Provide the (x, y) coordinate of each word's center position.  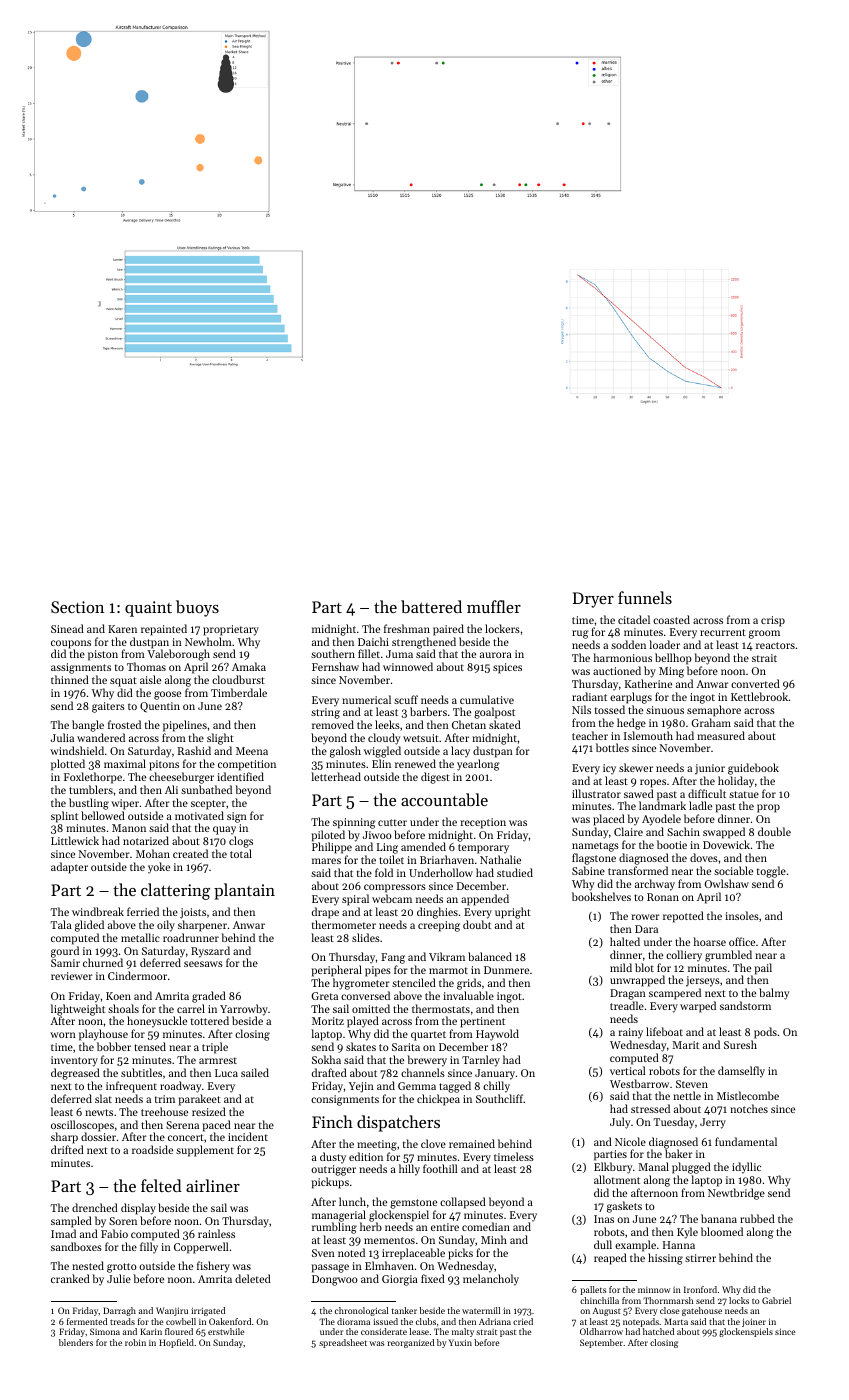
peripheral (337, 971)
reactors (775, 645)
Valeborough (178, 655)
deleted (253, 1278)
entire (445, 1227)
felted (161, 1185)
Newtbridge (736, 1194)
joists (193, 913)
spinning (354, 823)
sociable (733, 870)
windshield (77, 750)
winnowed (408, 666)
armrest (218, 1060)
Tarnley (481, 1061)
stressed (650, 1108)
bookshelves (601, 896)
